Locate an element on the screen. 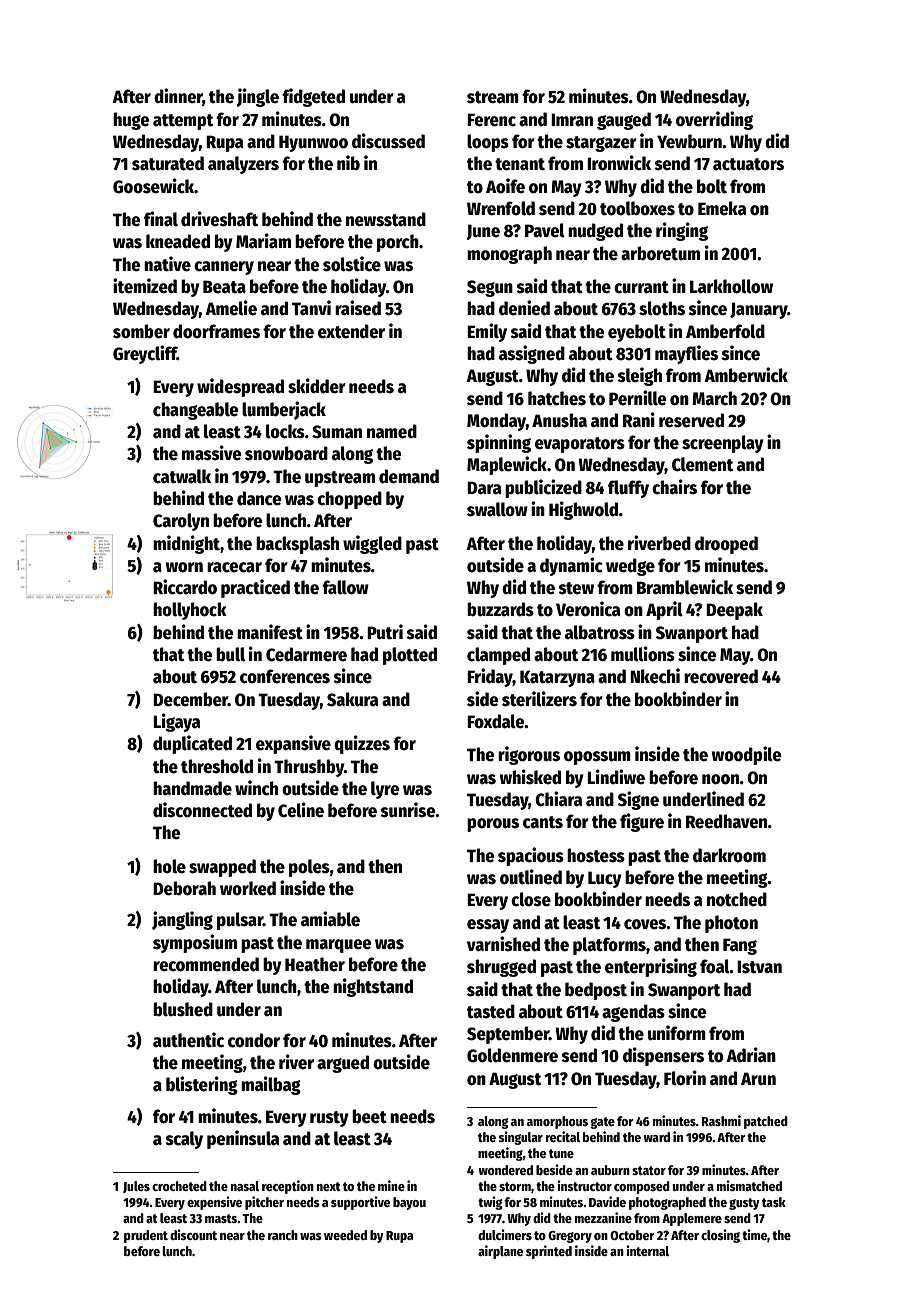 The height and width of the screenshot is (1316, 908). discount is located at coordinates (193, 1234).
